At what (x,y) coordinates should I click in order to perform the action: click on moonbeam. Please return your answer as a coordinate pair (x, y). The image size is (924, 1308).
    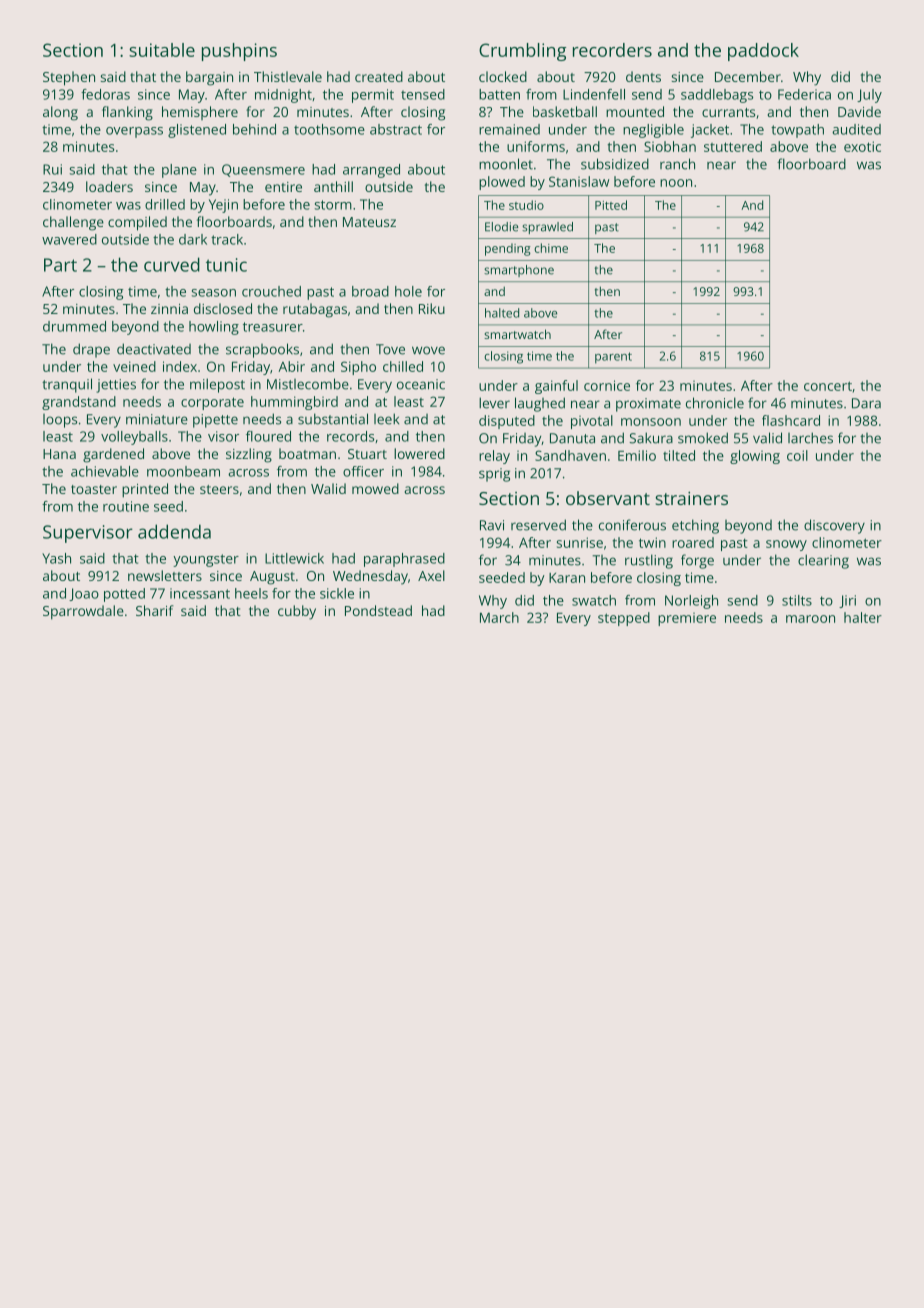
    Looking at the image, I should click on (183, 471).
